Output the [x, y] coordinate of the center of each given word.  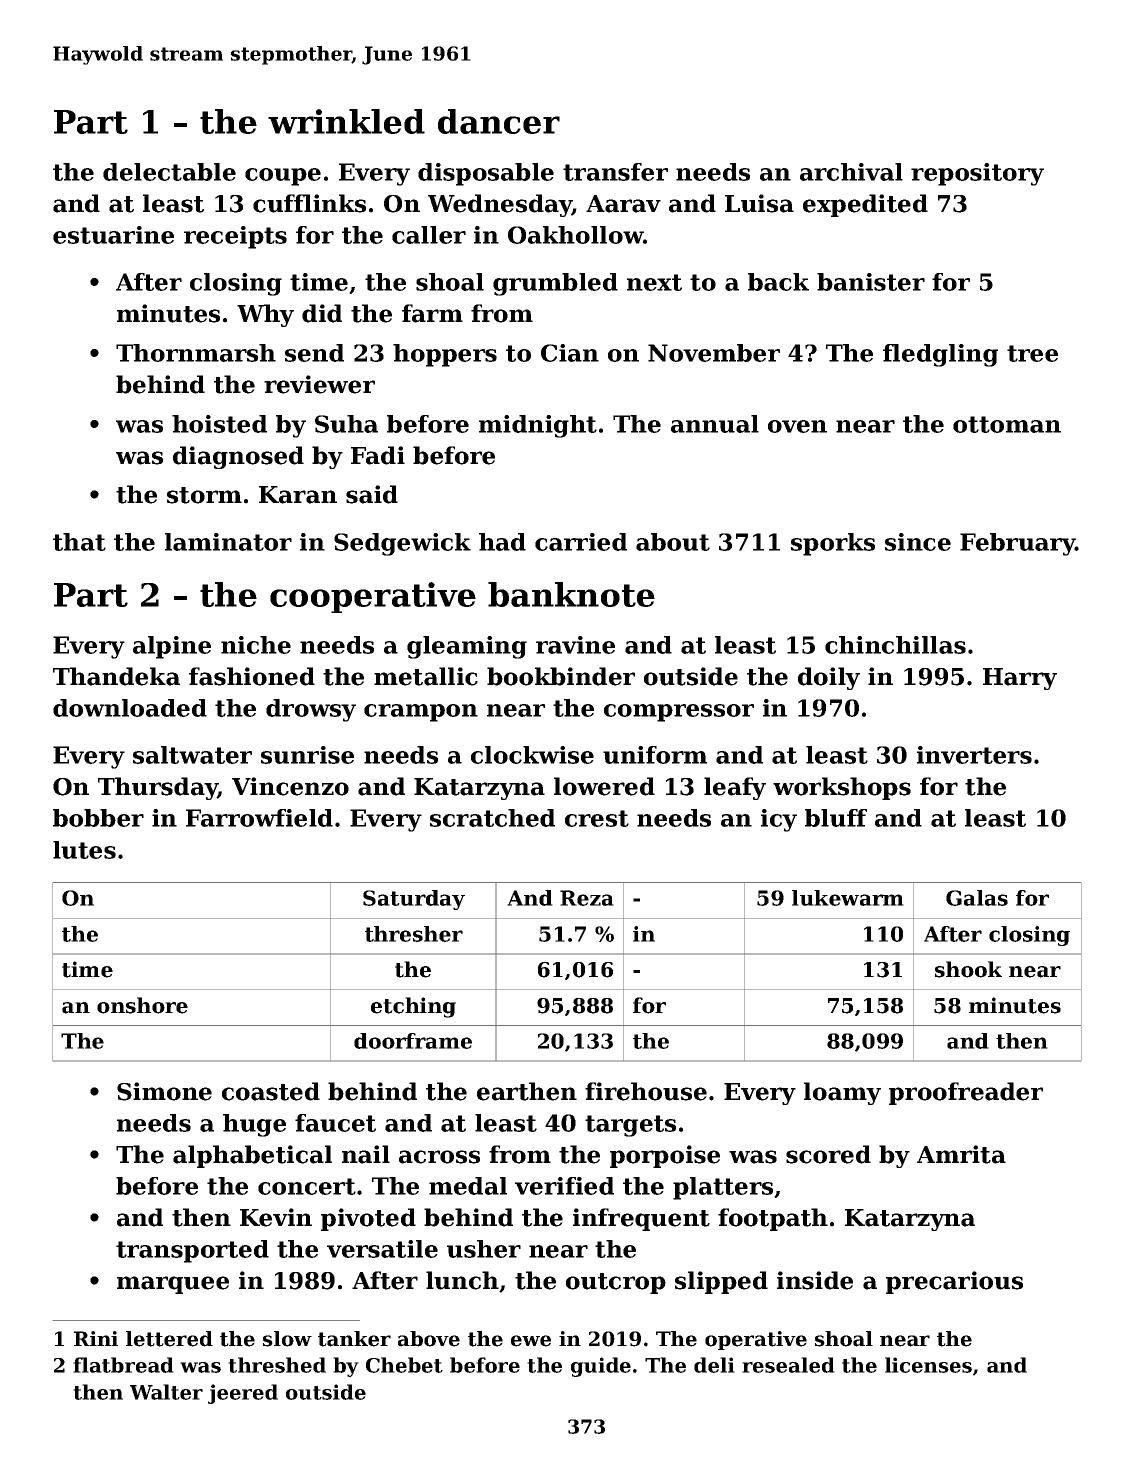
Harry [1020, 679]
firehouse [646, 1091]
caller [429, 235]
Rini [96, 1338]
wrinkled [346, 121]
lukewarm [848, 898]
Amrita [961, 1154]
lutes [84, 850]
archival [851, 172]
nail [366, 1154]
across [439, 1157]
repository [977, 174]
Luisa [759, 203]
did [322, 313]
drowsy [311, 710]
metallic [426, 676]
